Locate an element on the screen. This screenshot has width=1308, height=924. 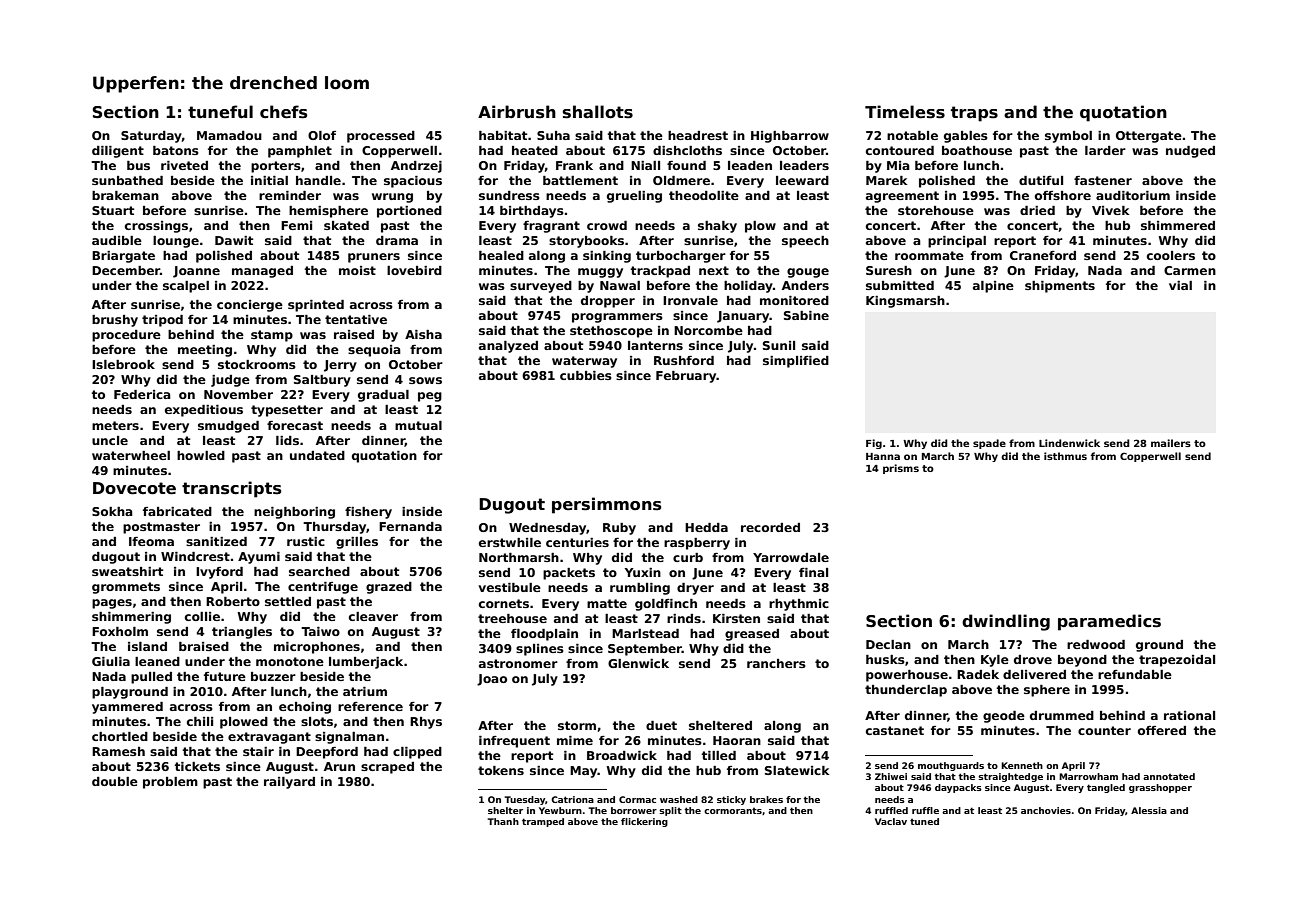
Islebrook is located at coordinates (123, 364).
